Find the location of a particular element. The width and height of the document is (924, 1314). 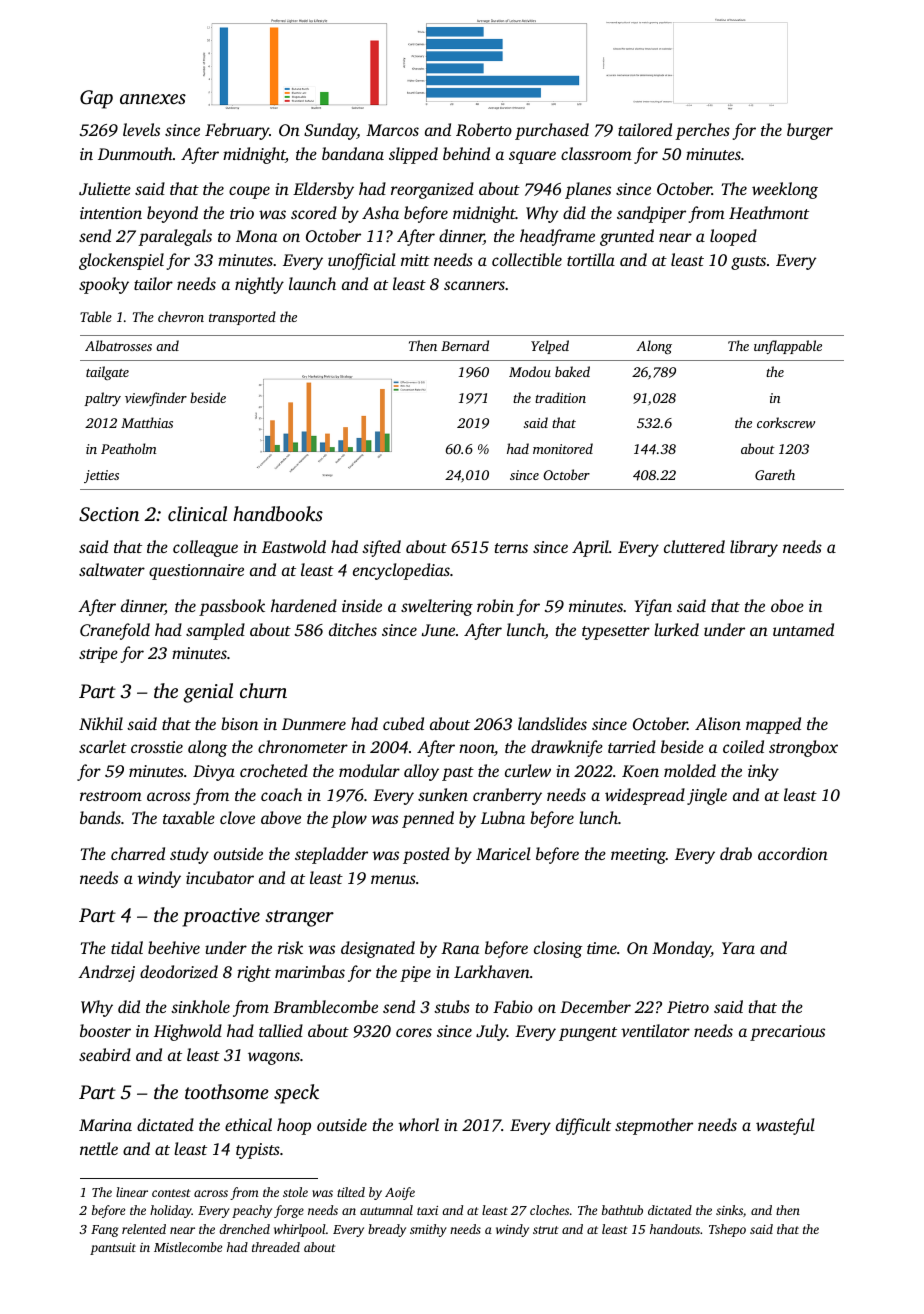

square is located at coordinates (532, 157).
